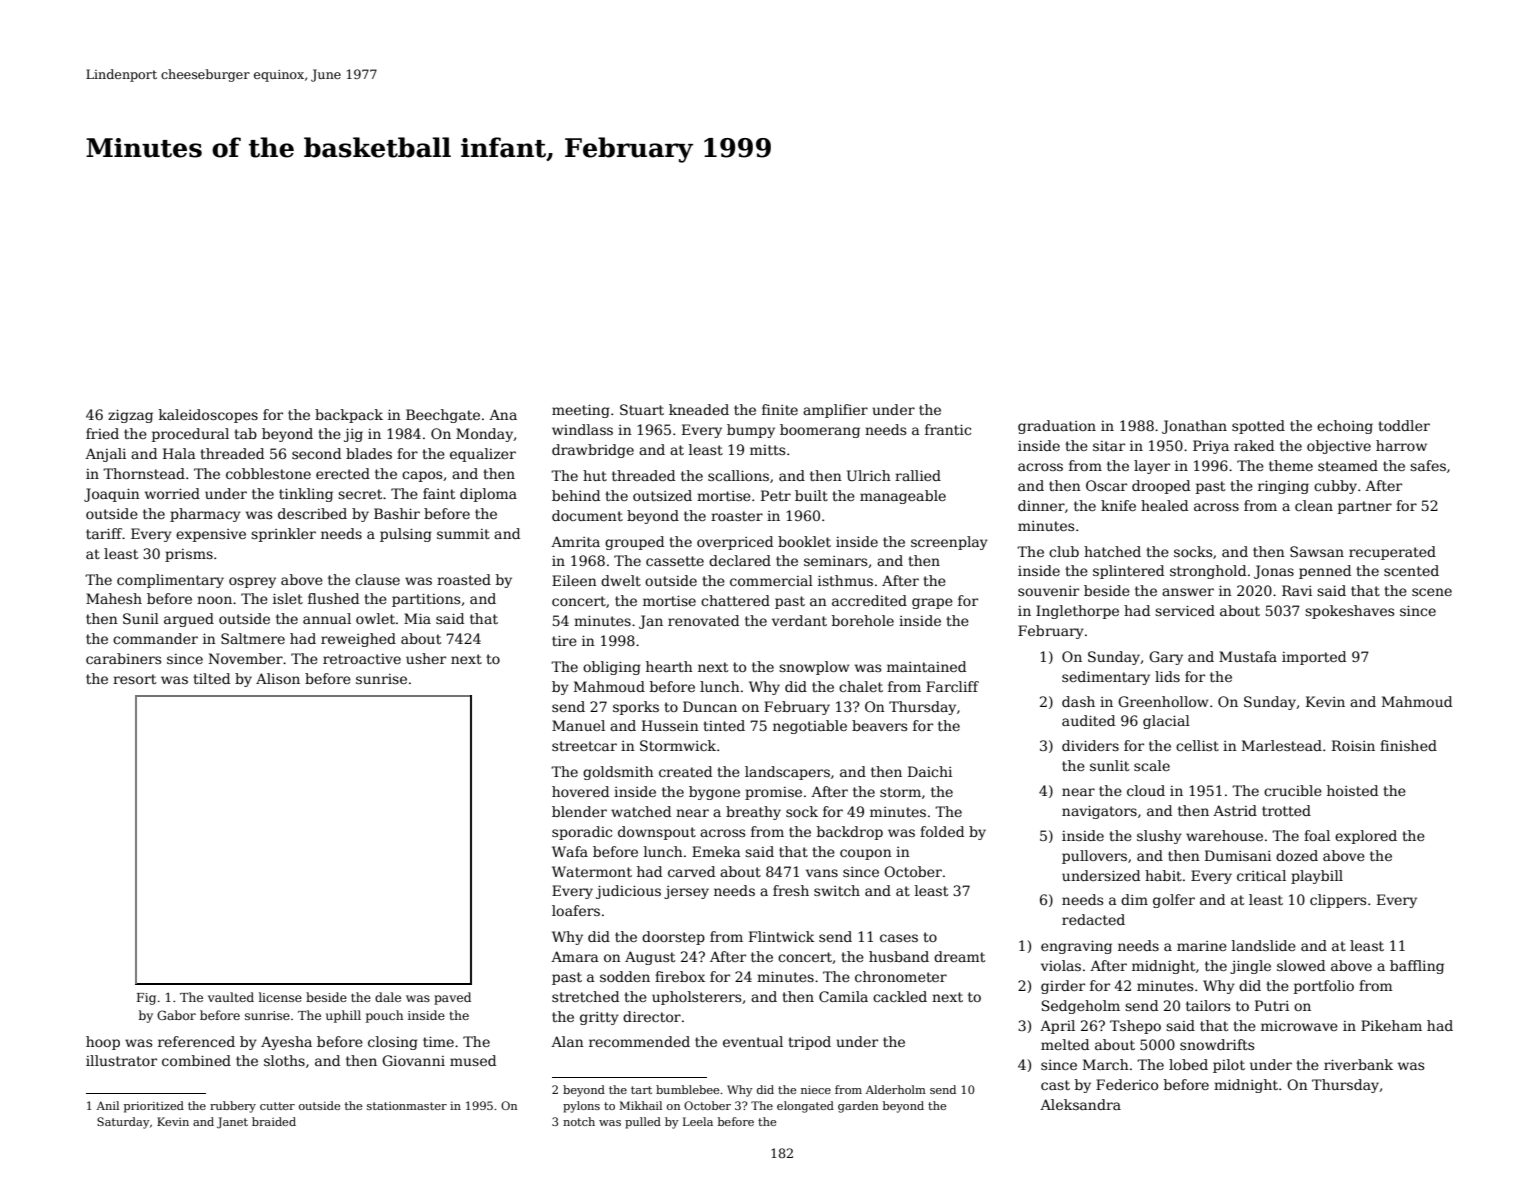  Describe the element at coordinates (280, 997) in the screenshot. I see `license` at that location.
